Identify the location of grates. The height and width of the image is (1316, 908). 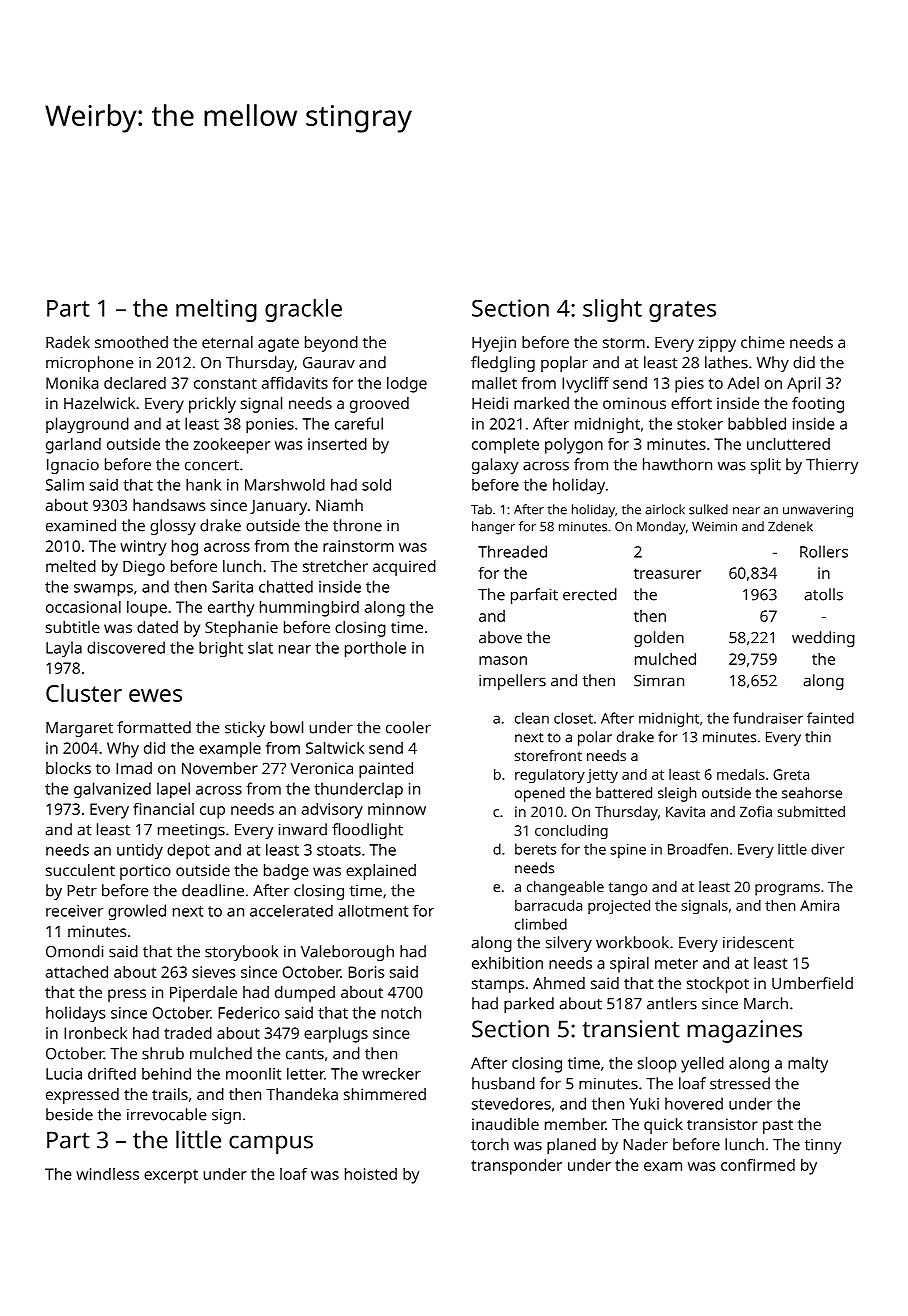
(682, 311).
